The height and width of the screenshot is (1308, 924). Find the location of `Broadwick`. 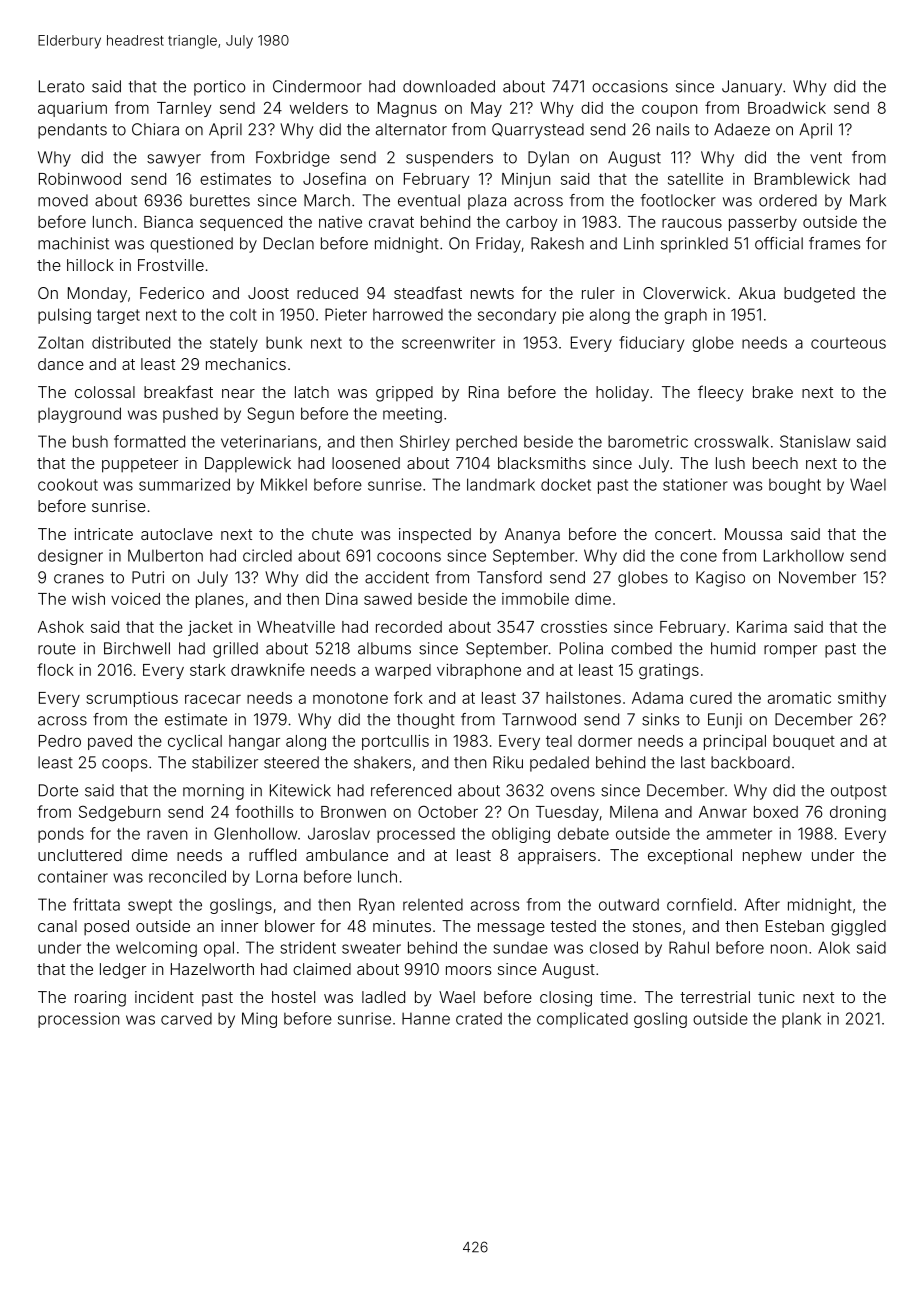

Broadwick is located at coordinates (787, 108).
